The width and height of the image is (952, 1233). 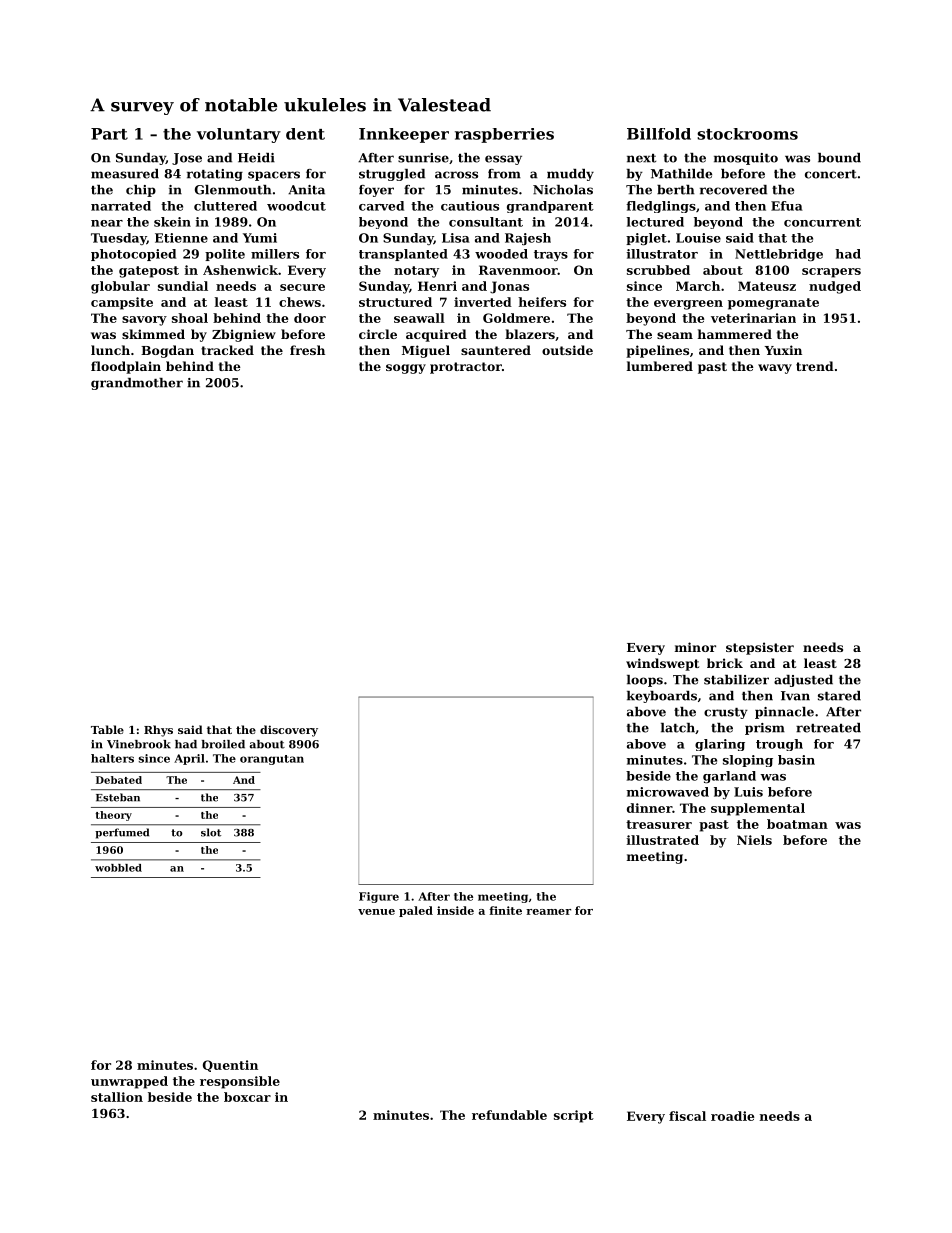 I want to click on protractor, so click(x=466, y=368).
